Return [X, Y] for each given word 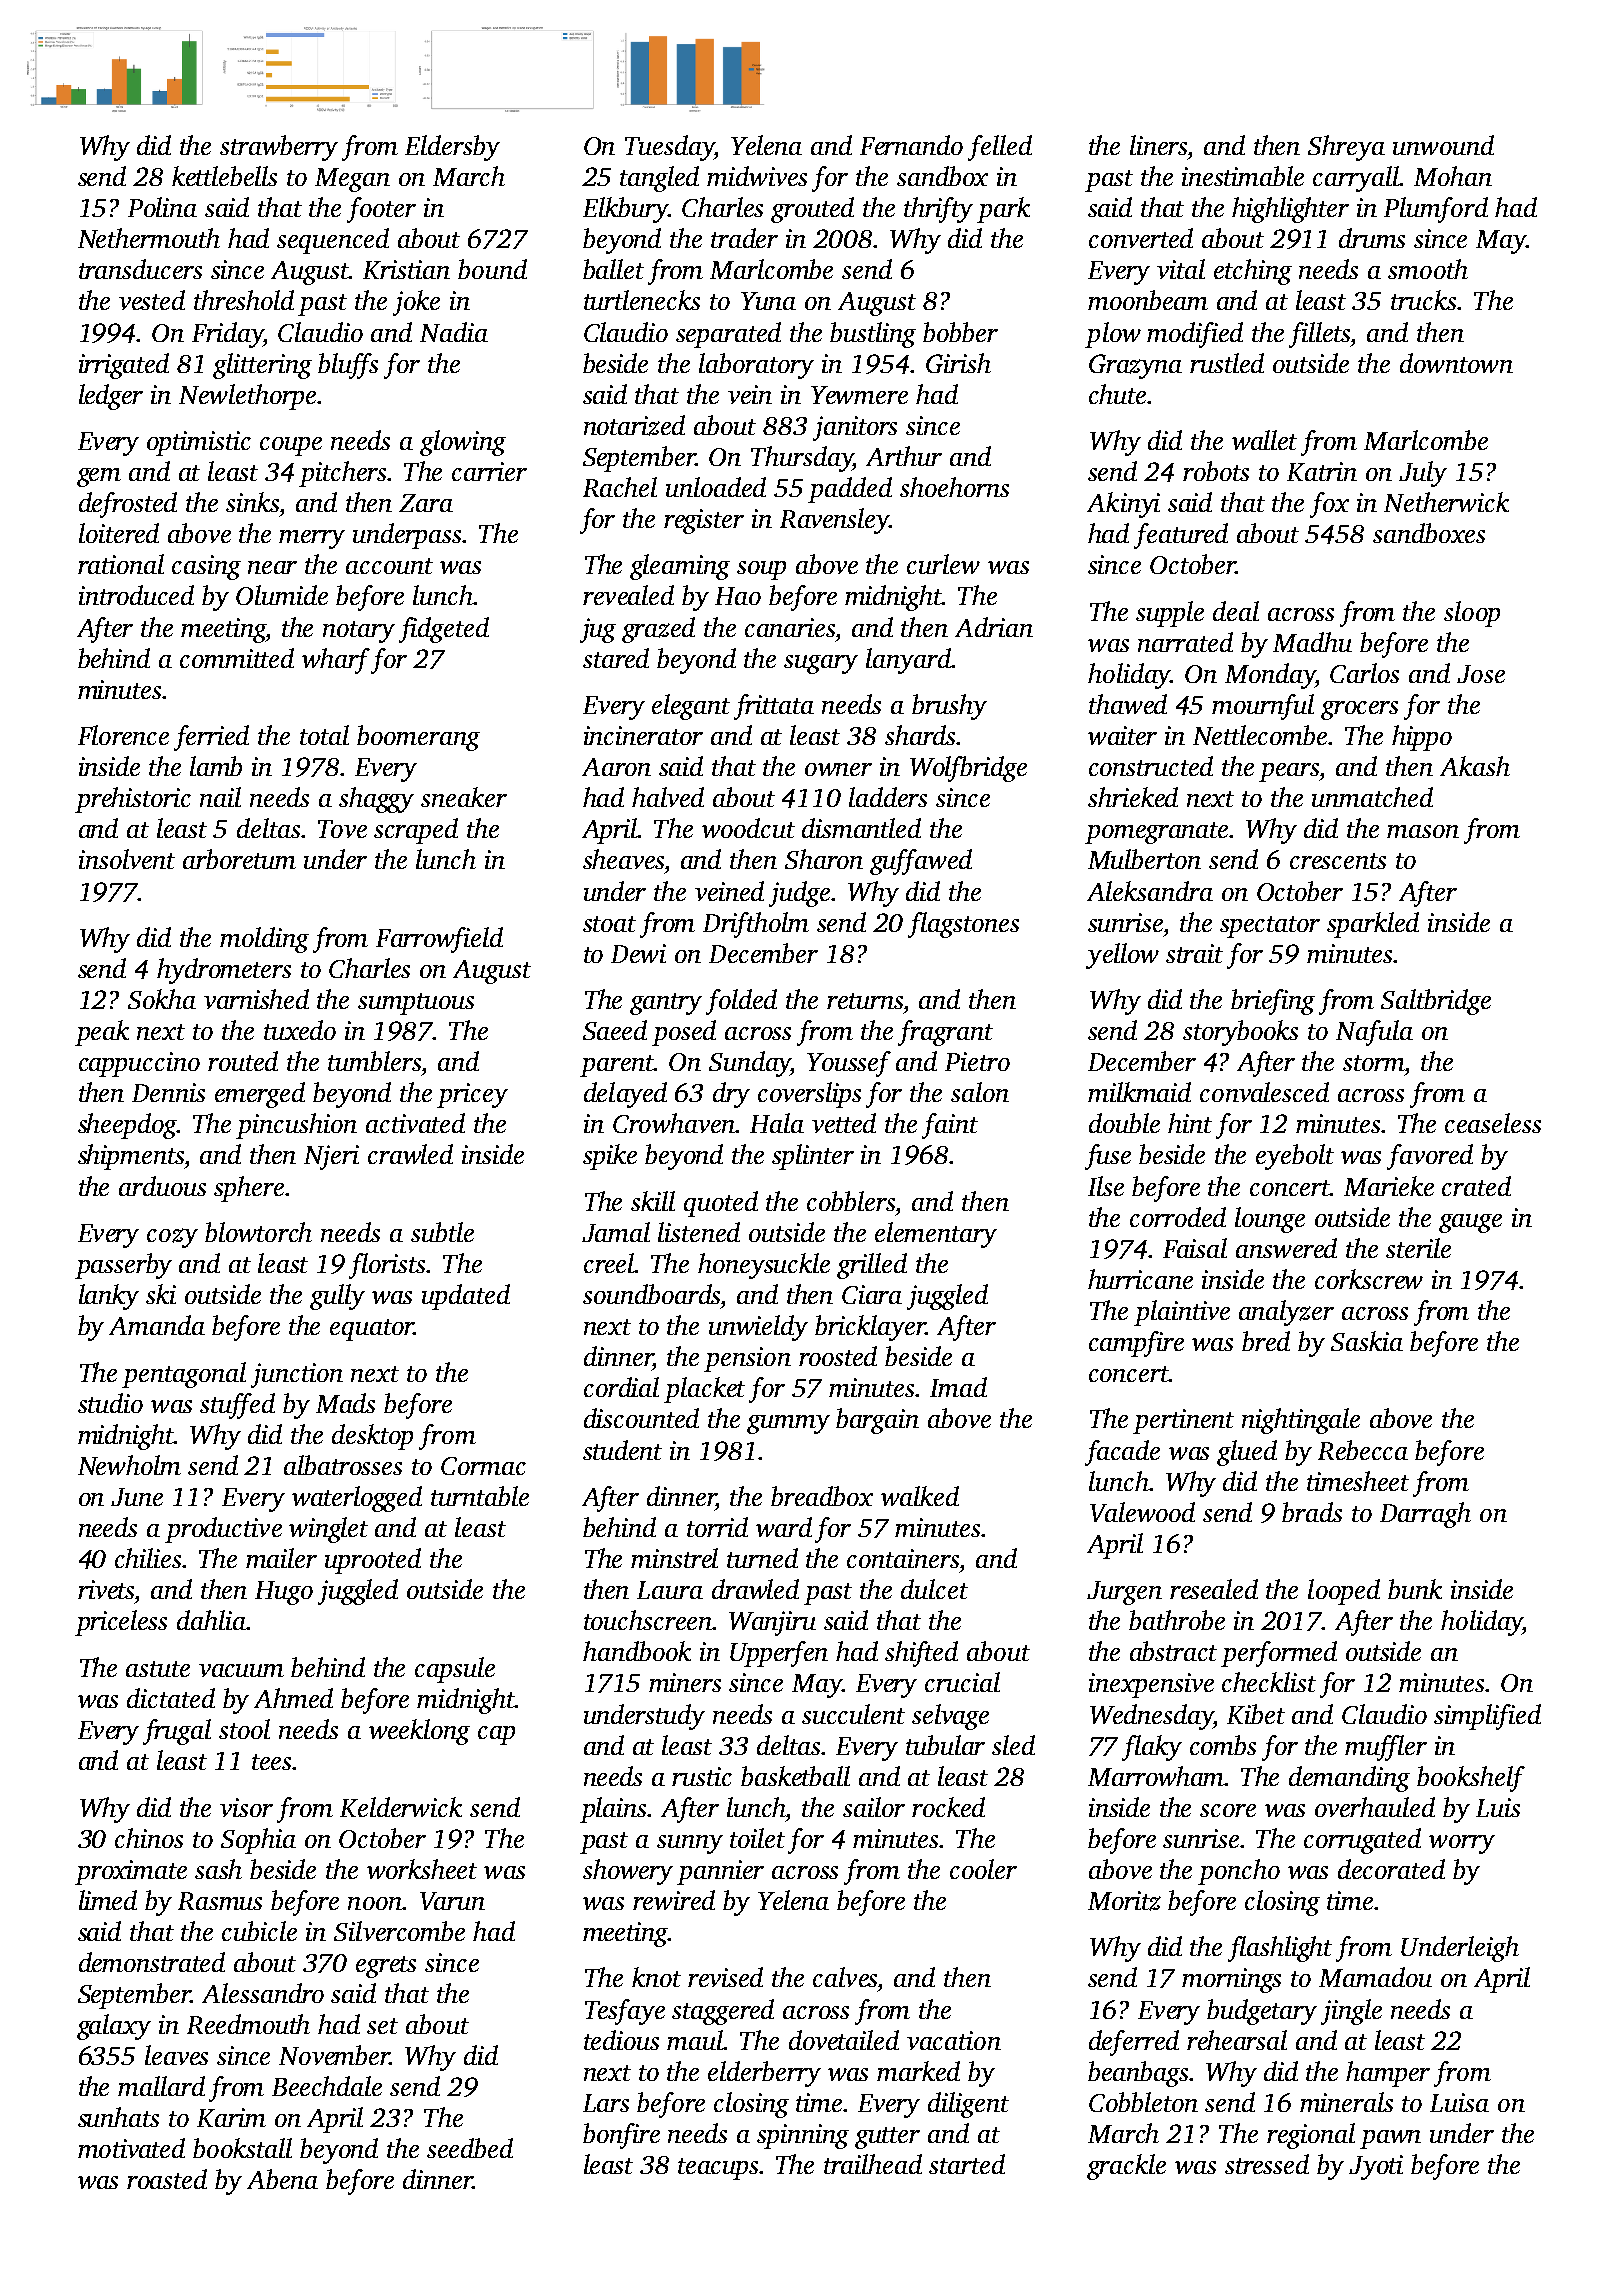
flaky [1152, 1748]
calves [845, 1977]
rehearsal [1237, 2040]
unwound [1443, 145]
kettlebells [224, 176]
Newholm [129, 1465]
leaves [176, 2055]
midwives [757, 176]
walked [920, 1496]
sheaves [623, 859]
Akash [1475, 766]
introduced [136, 595]
